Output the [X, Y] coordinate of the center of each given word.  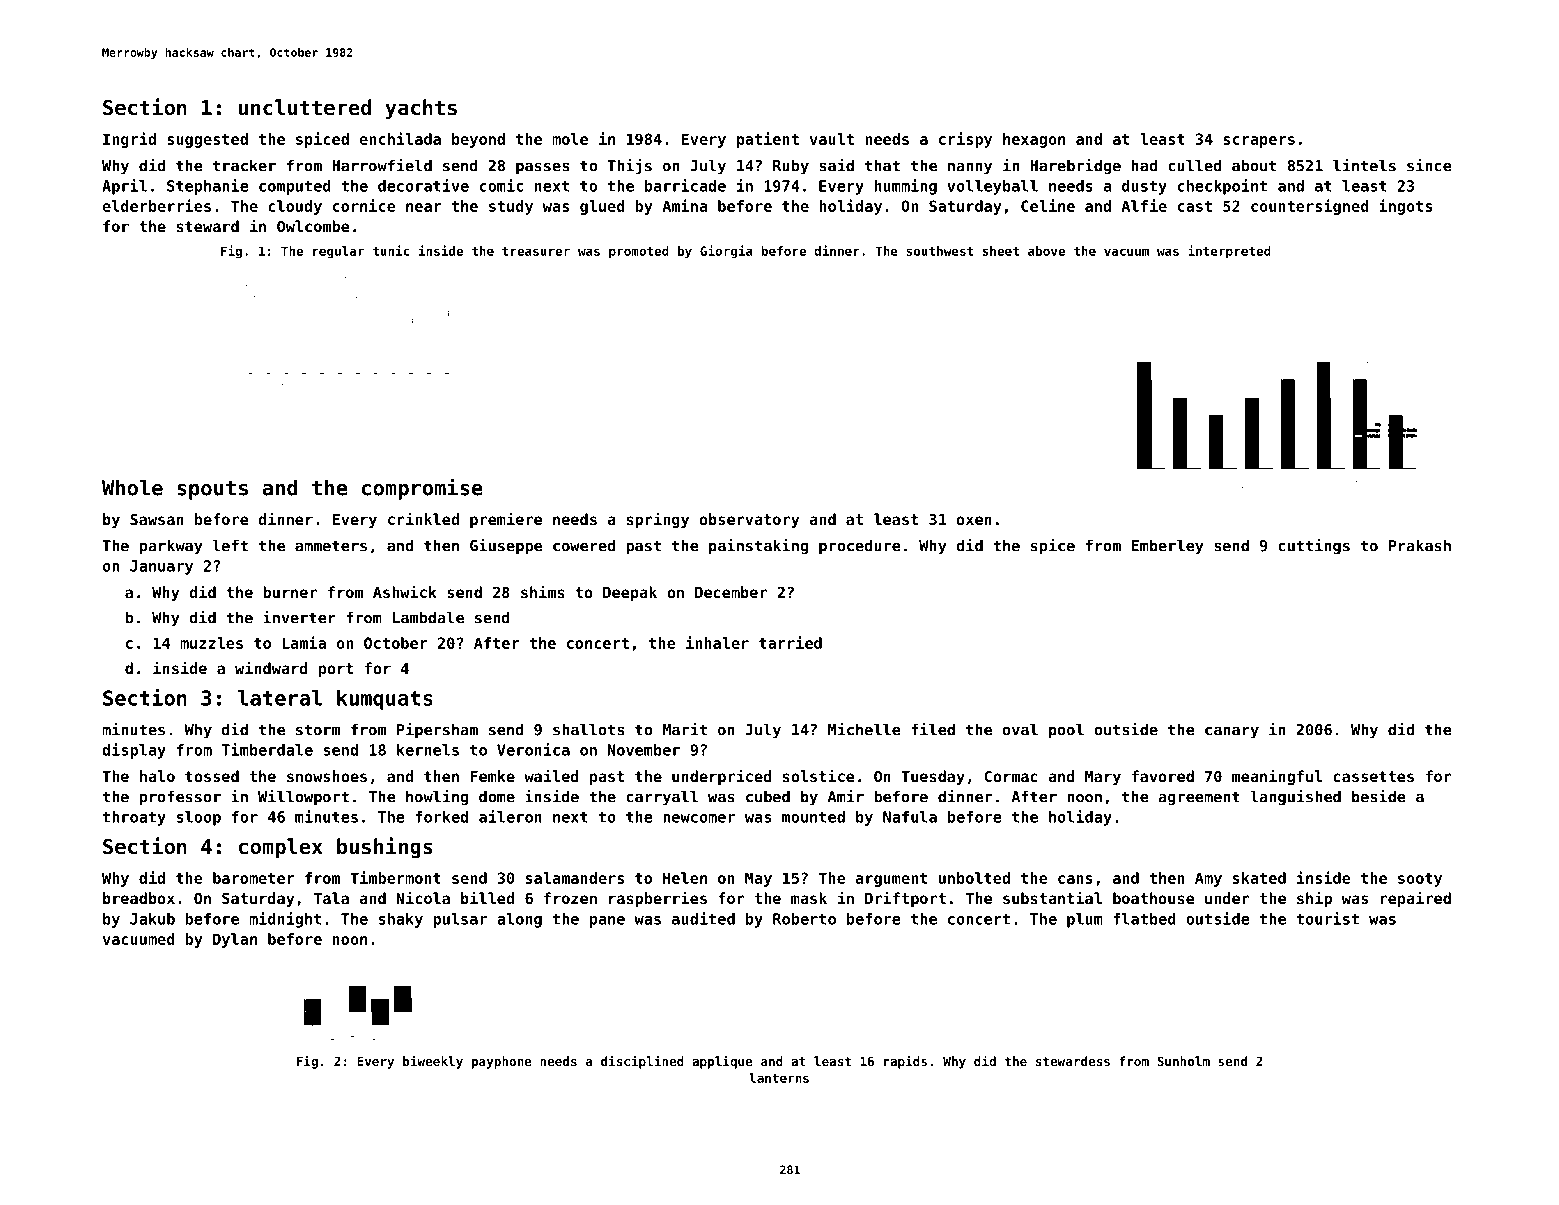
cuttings [1314, 547]
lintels [1364, 165]
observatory [749, 520]
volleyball [992, 187]
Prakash [1420, 545]
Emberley [1167, 547]
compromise [422, 489]
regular [338, 252]
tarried [790, 642]
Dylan [235, 940]
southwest [939, 251]
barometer [254, 878]
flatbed [1144, 919]
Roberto [804, 919]
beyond [478, 140]
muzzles [211, 643]
